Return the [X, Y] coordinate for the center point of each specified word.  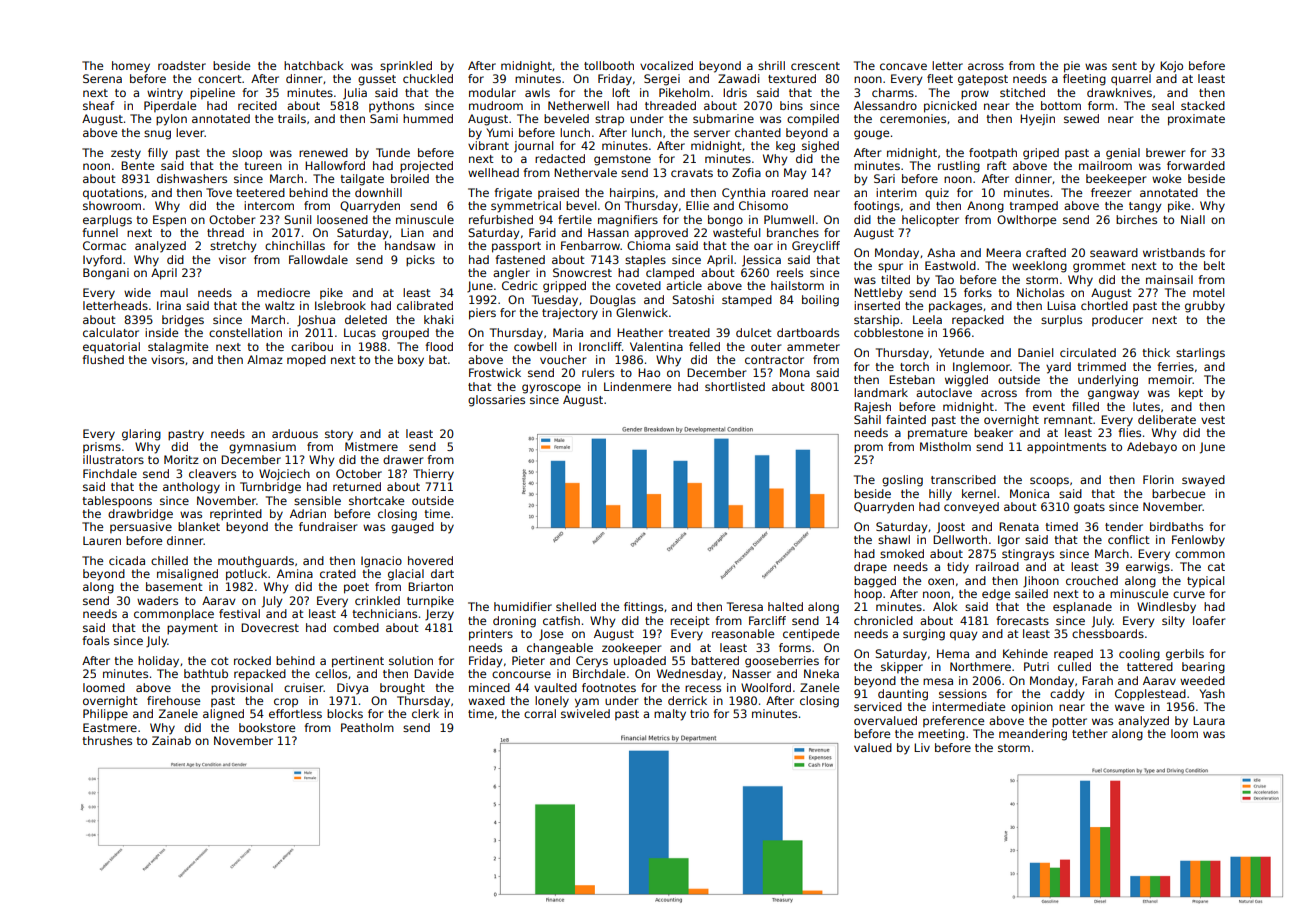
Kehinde [1025, 653]
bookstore [267, 727]
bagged [875, 582]
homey [131, 67]
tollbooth [609, 65]
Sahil [867, 419]
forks [978, 292]
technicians [385, 613]
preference [953, 721]
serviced [878, 706]
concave [903, 66]
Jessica [761, 261]
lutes [1146, 406]
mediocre [283, 292]
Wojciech [284, 475]
